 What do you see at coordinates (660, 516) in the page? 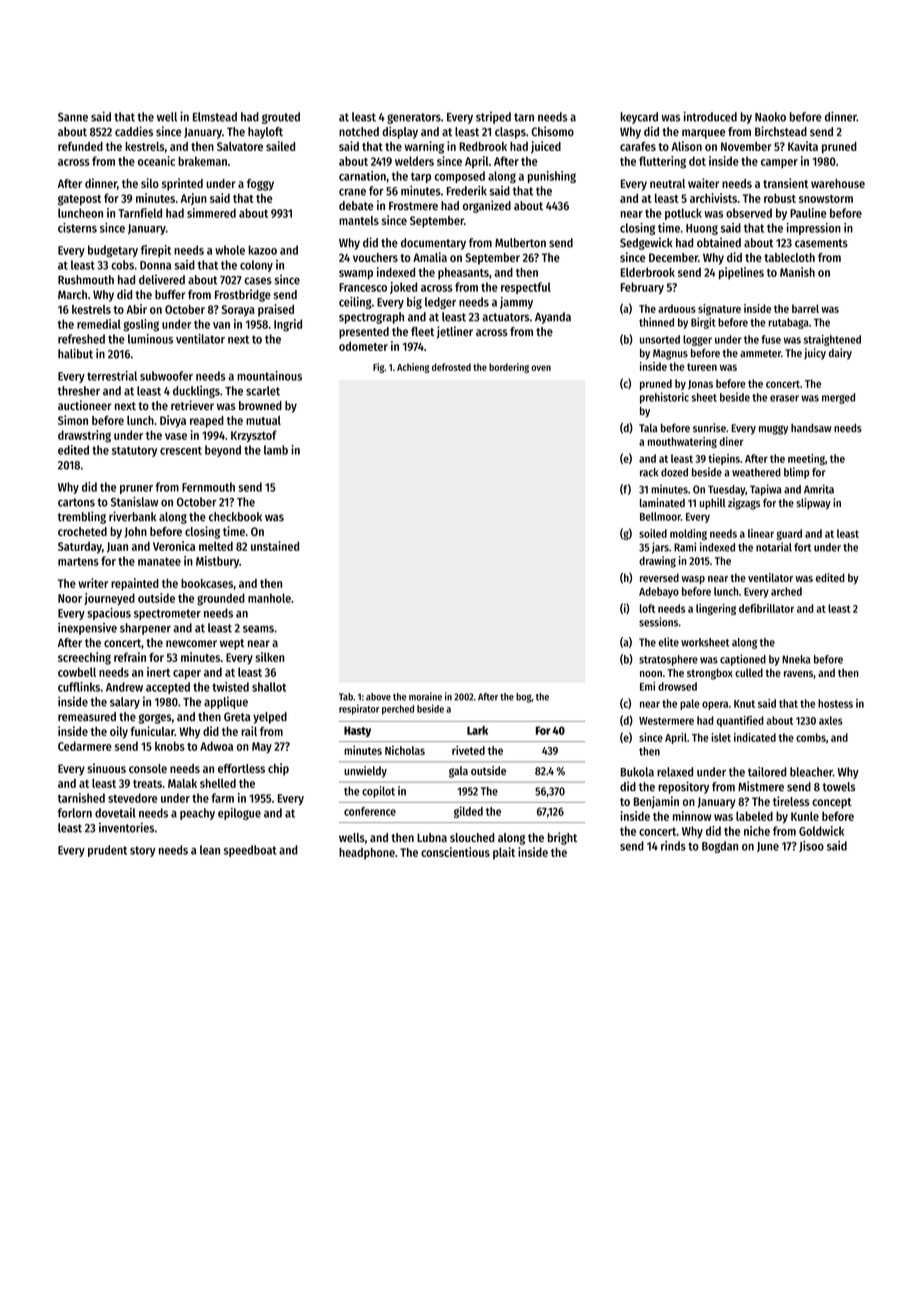
I see `Bellmoor` at bounding box center [660, 516].
